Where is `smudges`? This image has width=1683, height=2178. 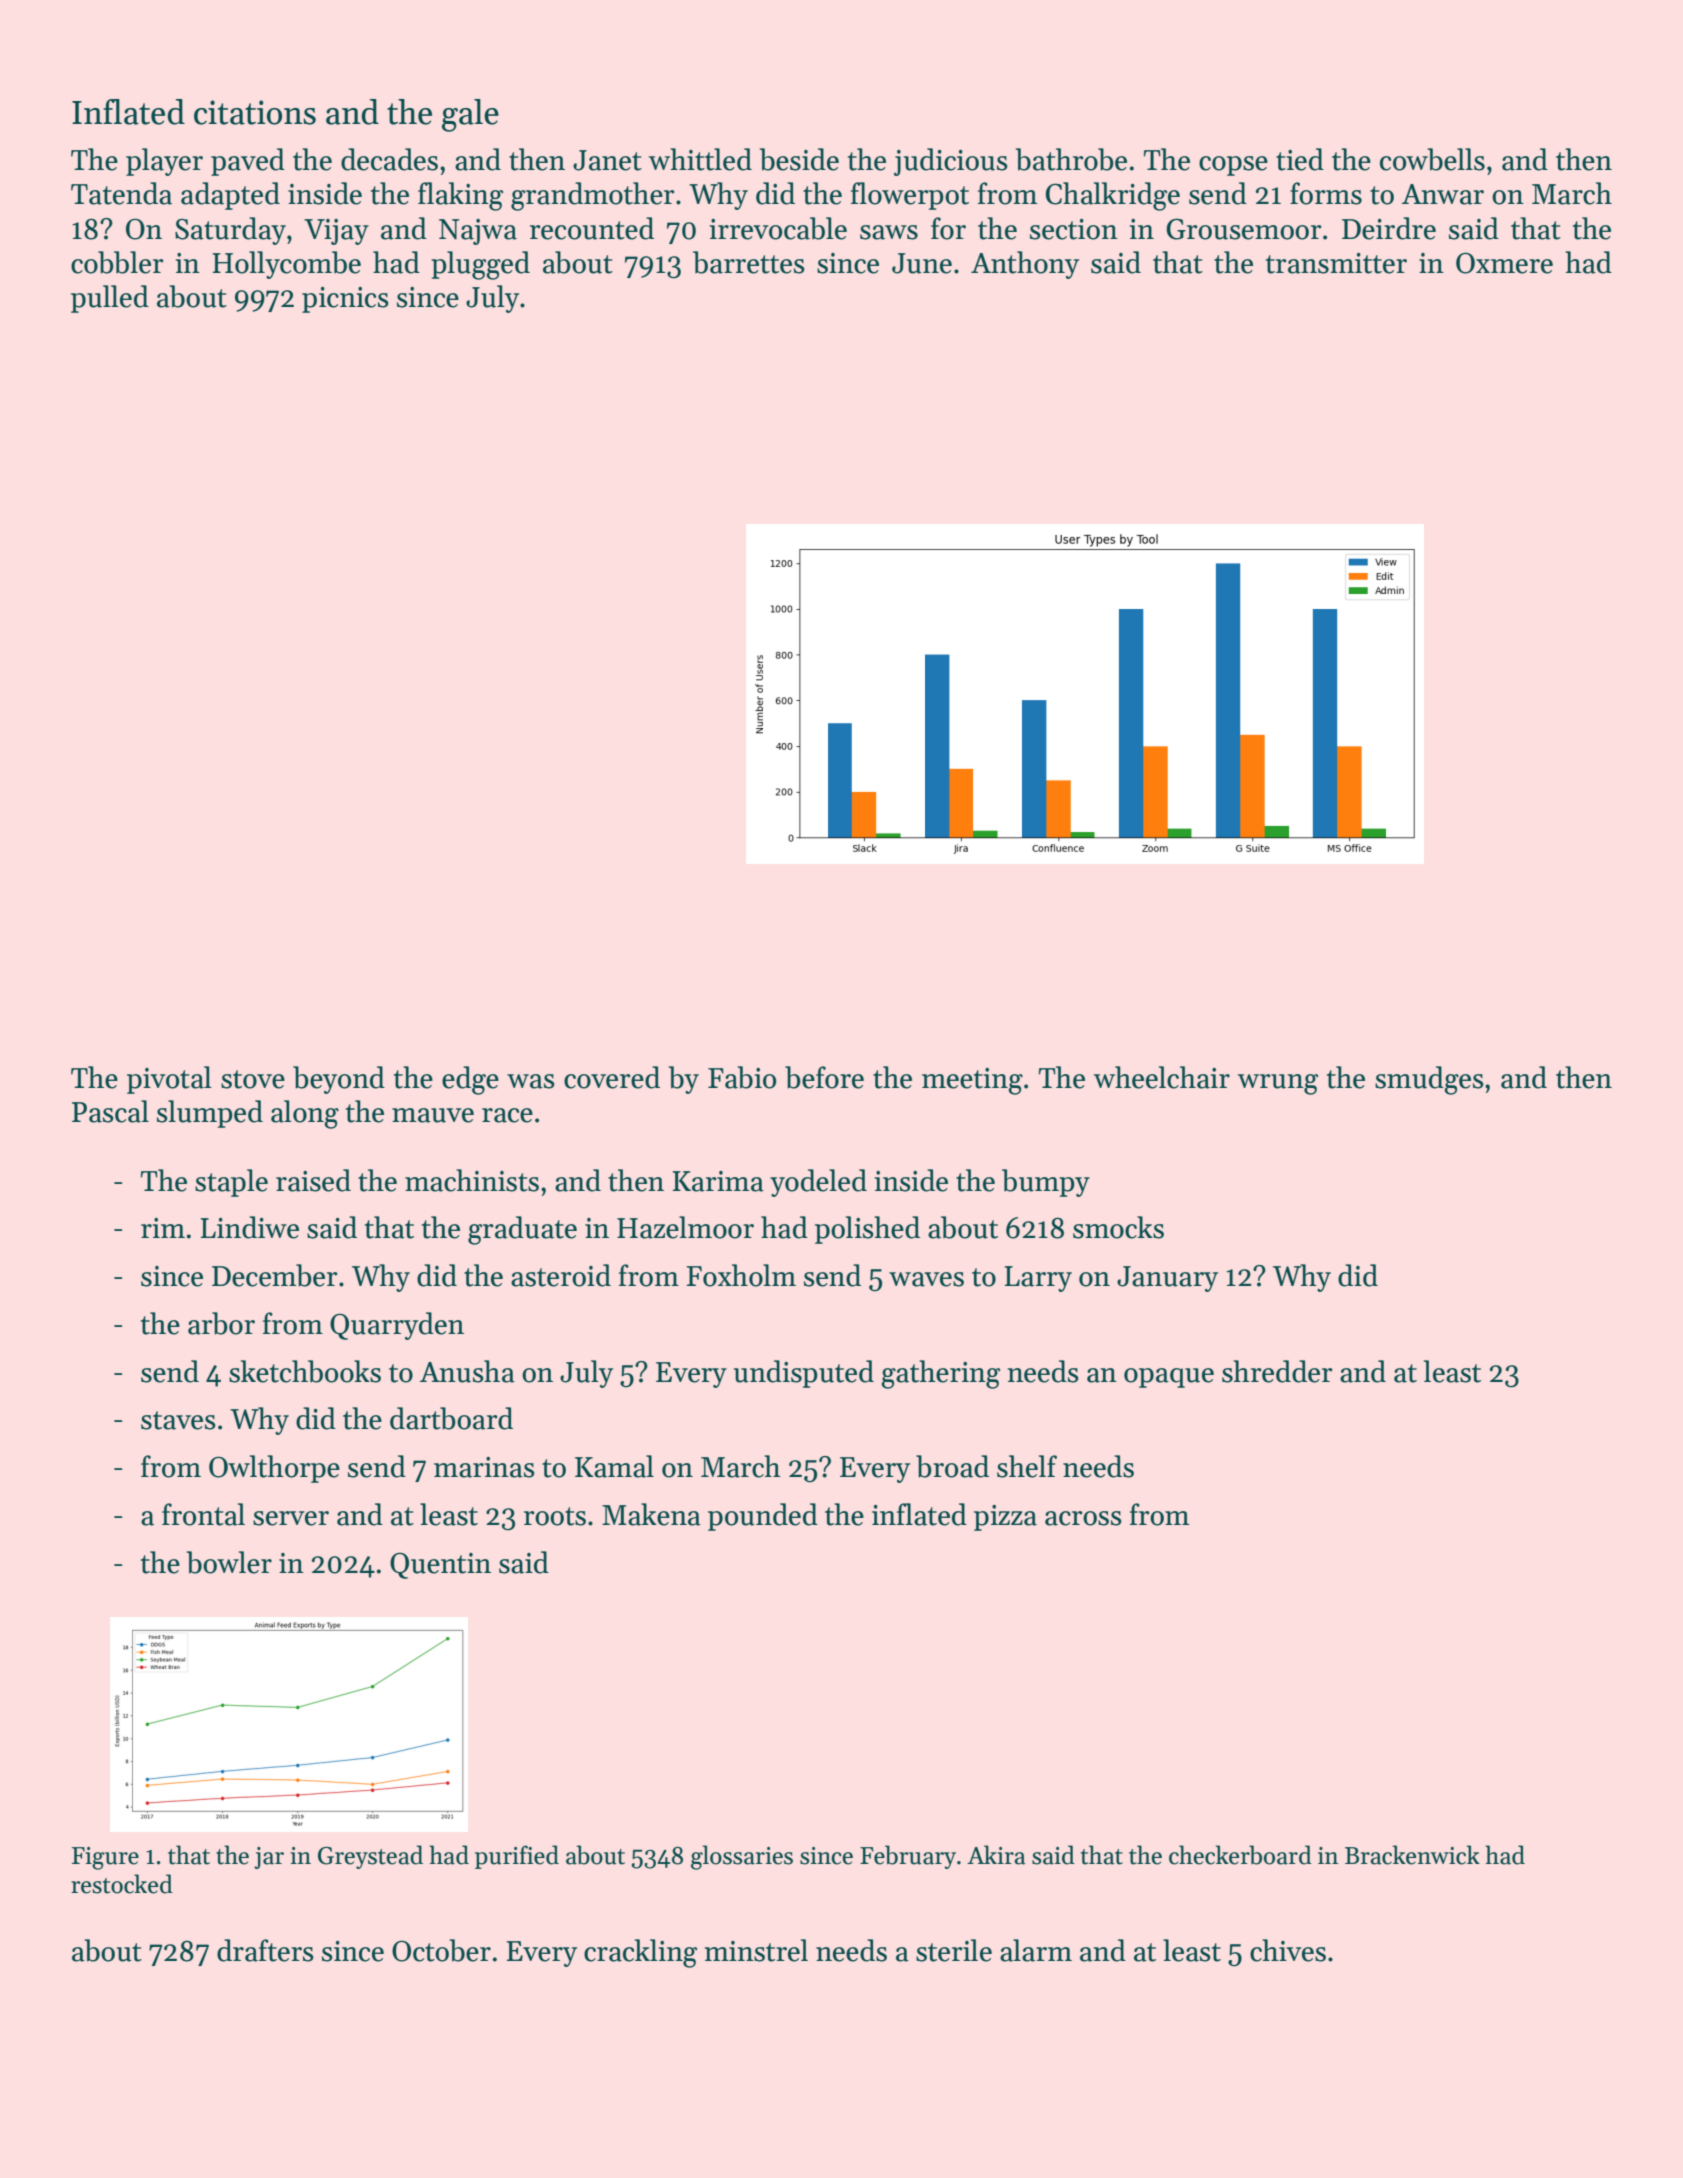 smudges is located at coordinates (1429, 1080).
